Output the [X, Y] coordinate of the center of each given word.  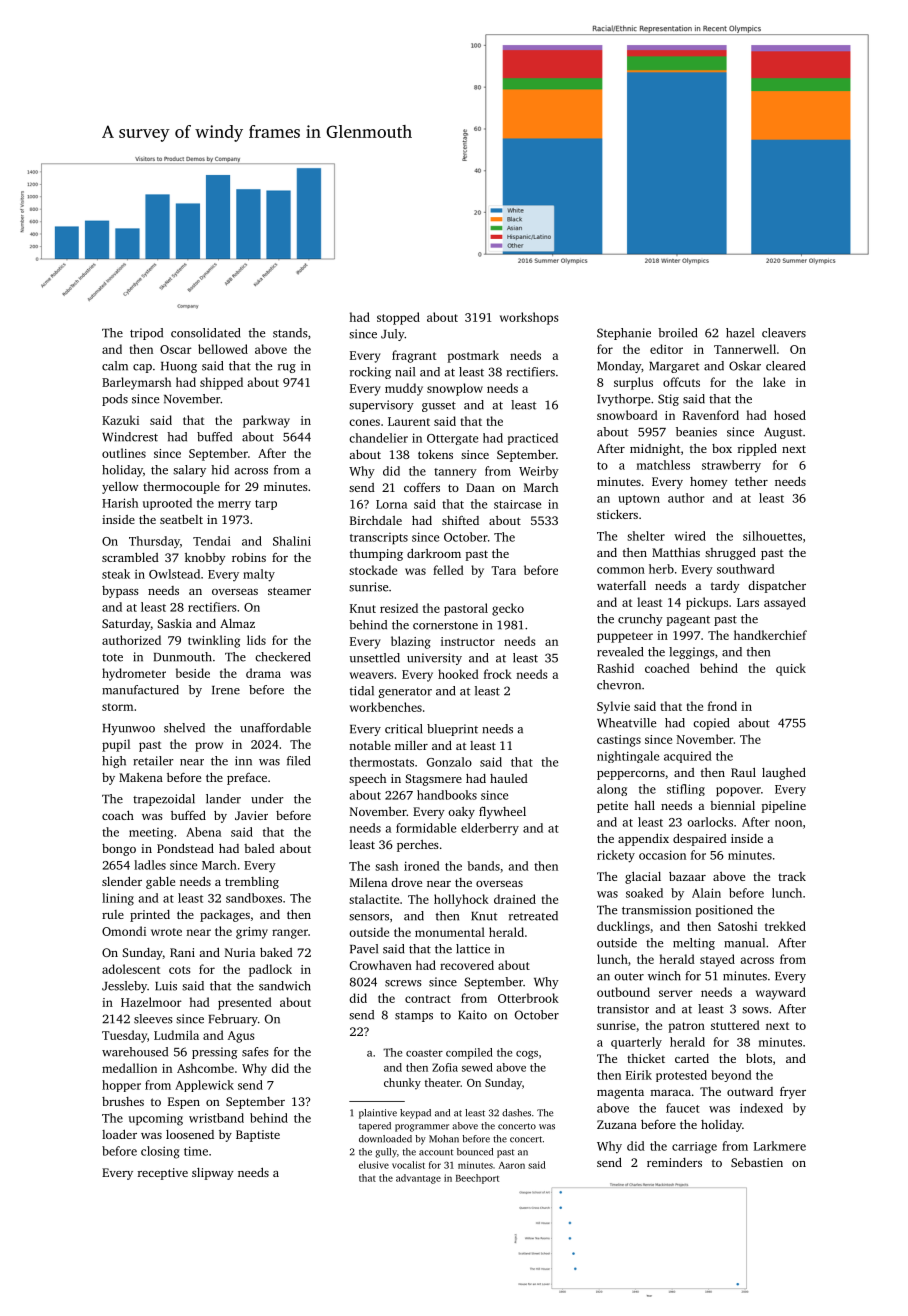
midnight [655, 450]
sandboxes [254, 898]
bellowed [223, 349]
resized [399, 608]
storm [117, 707]
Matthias [676, 552]
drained [515, 899]
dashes [516, 1113]
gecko [508, 609]
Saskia [174, 623]
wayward [781, 993]
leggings [692, 653]
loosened [190, 1134]
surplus [633, 383]
